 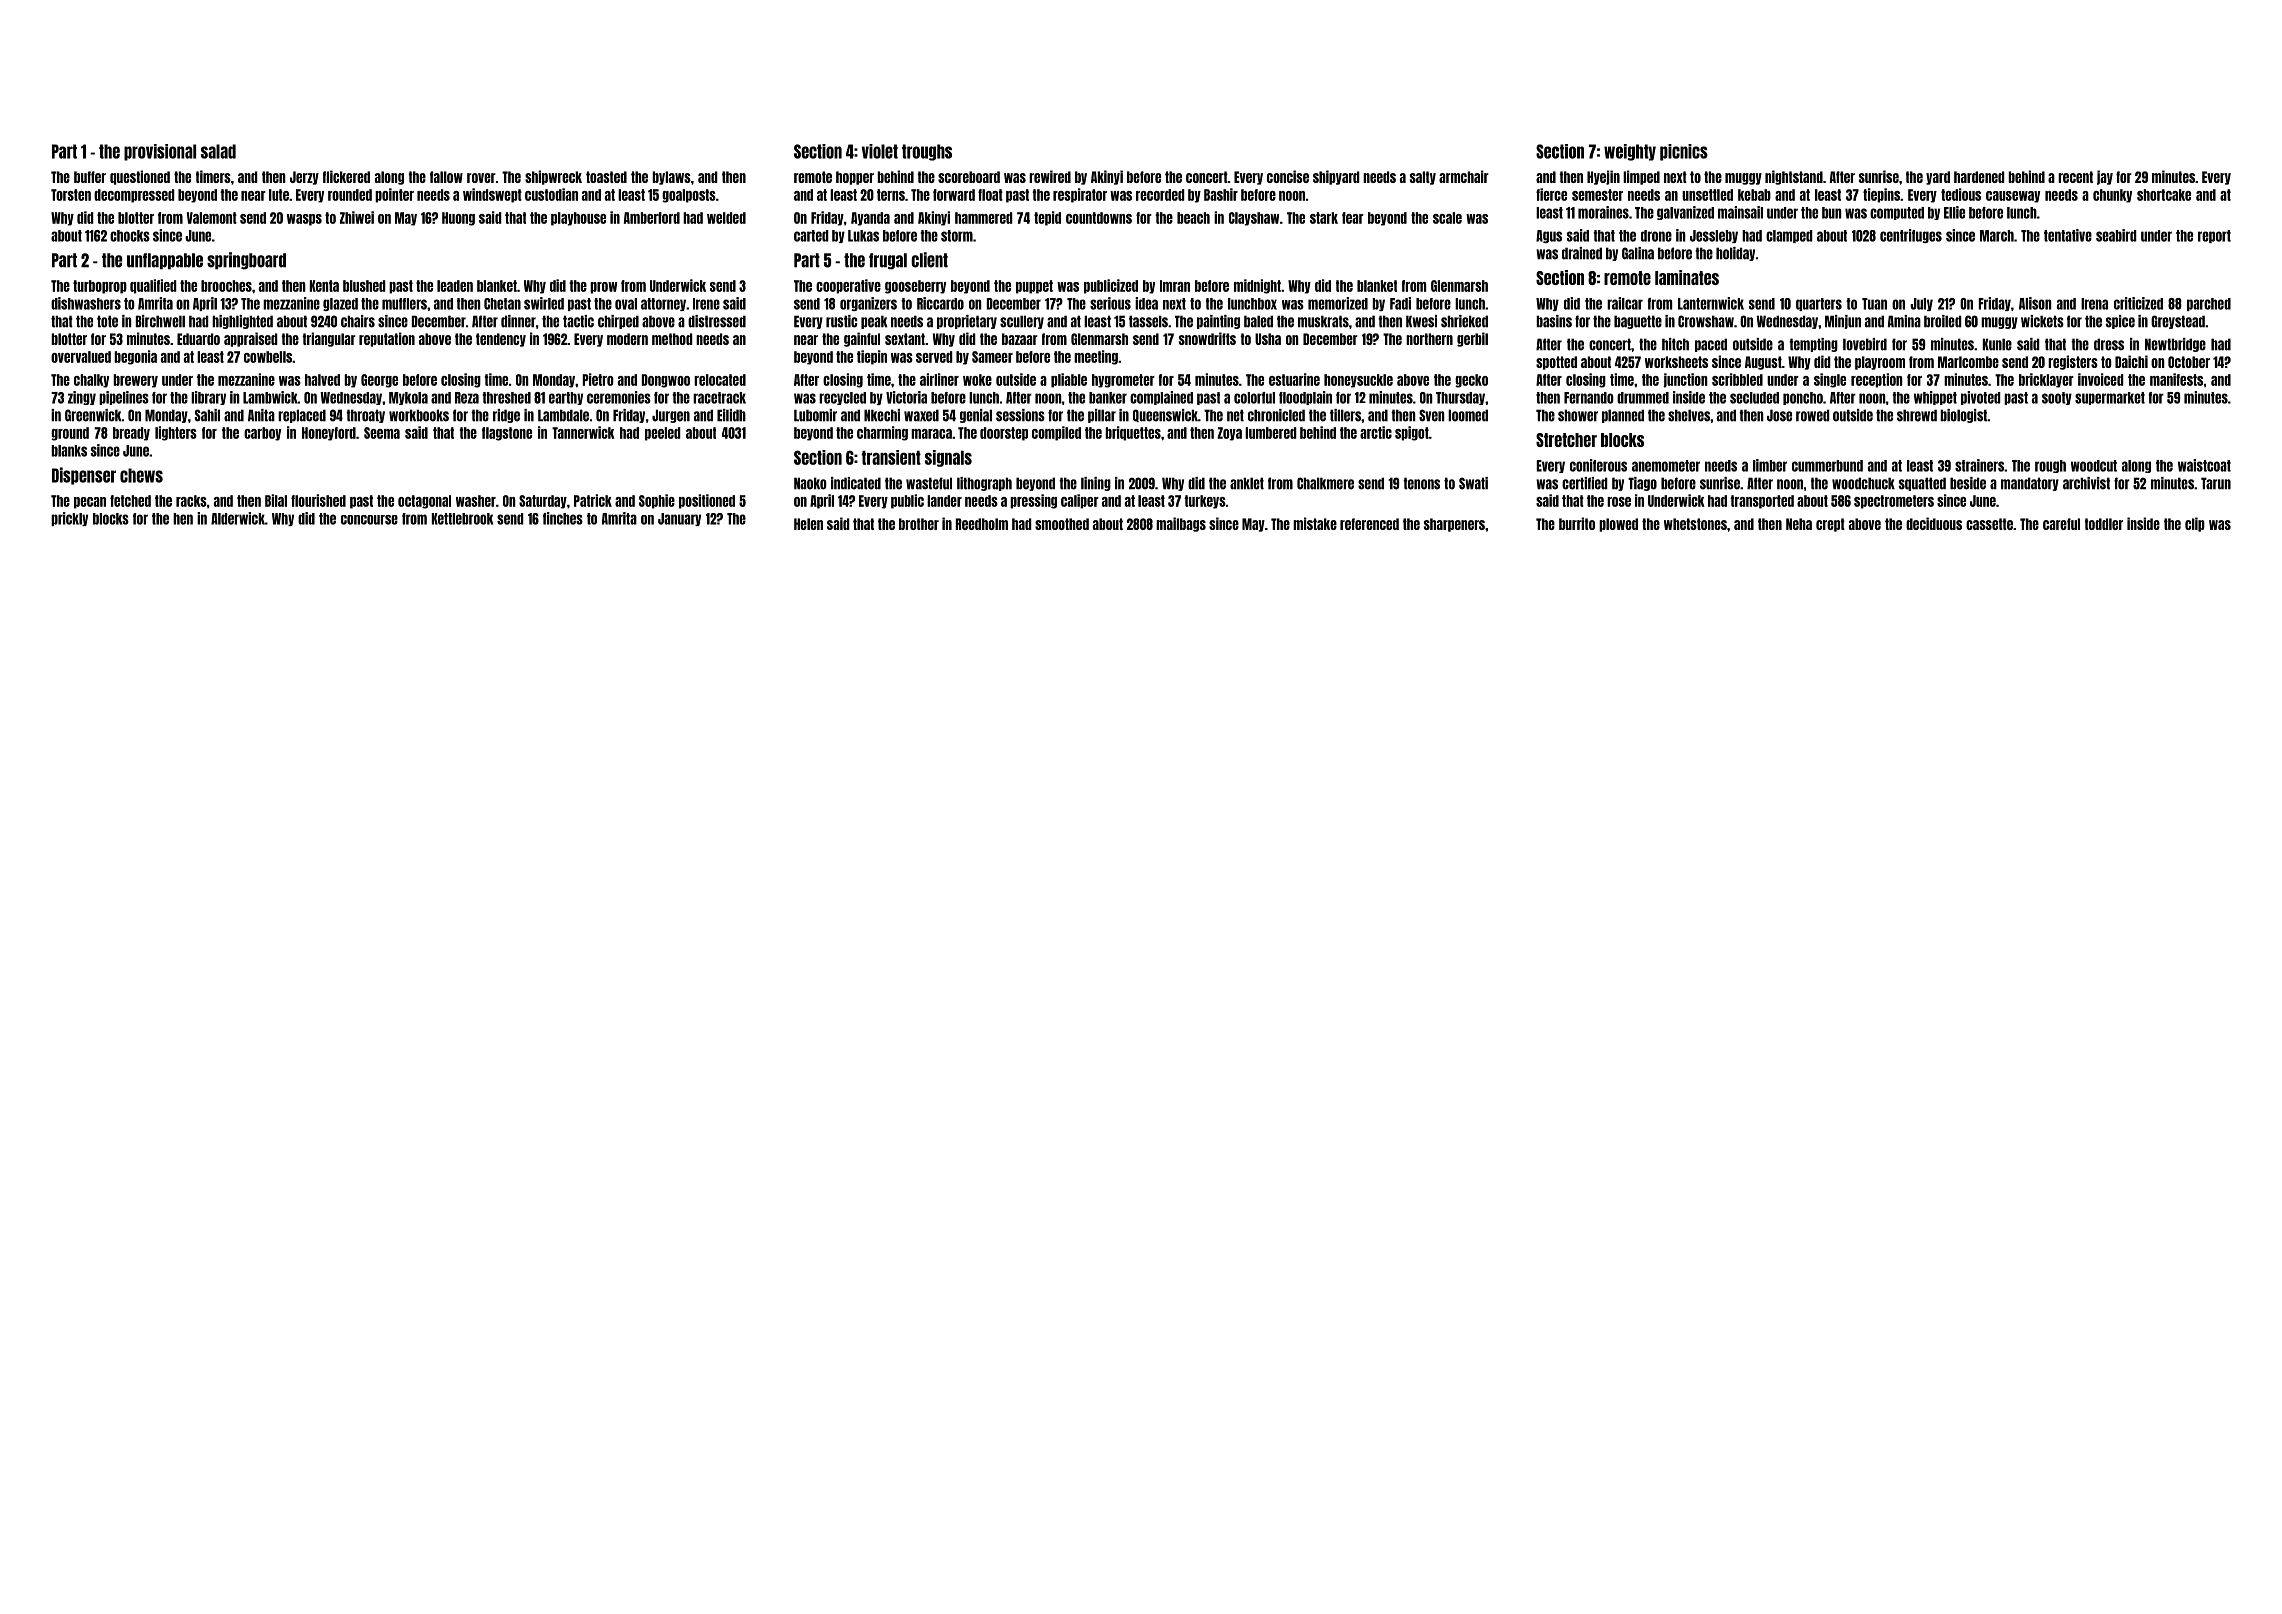 What do you see at coordinates (2075, 177) in the screenshot?
I see `recent` at bounding box center [2075, 177].
